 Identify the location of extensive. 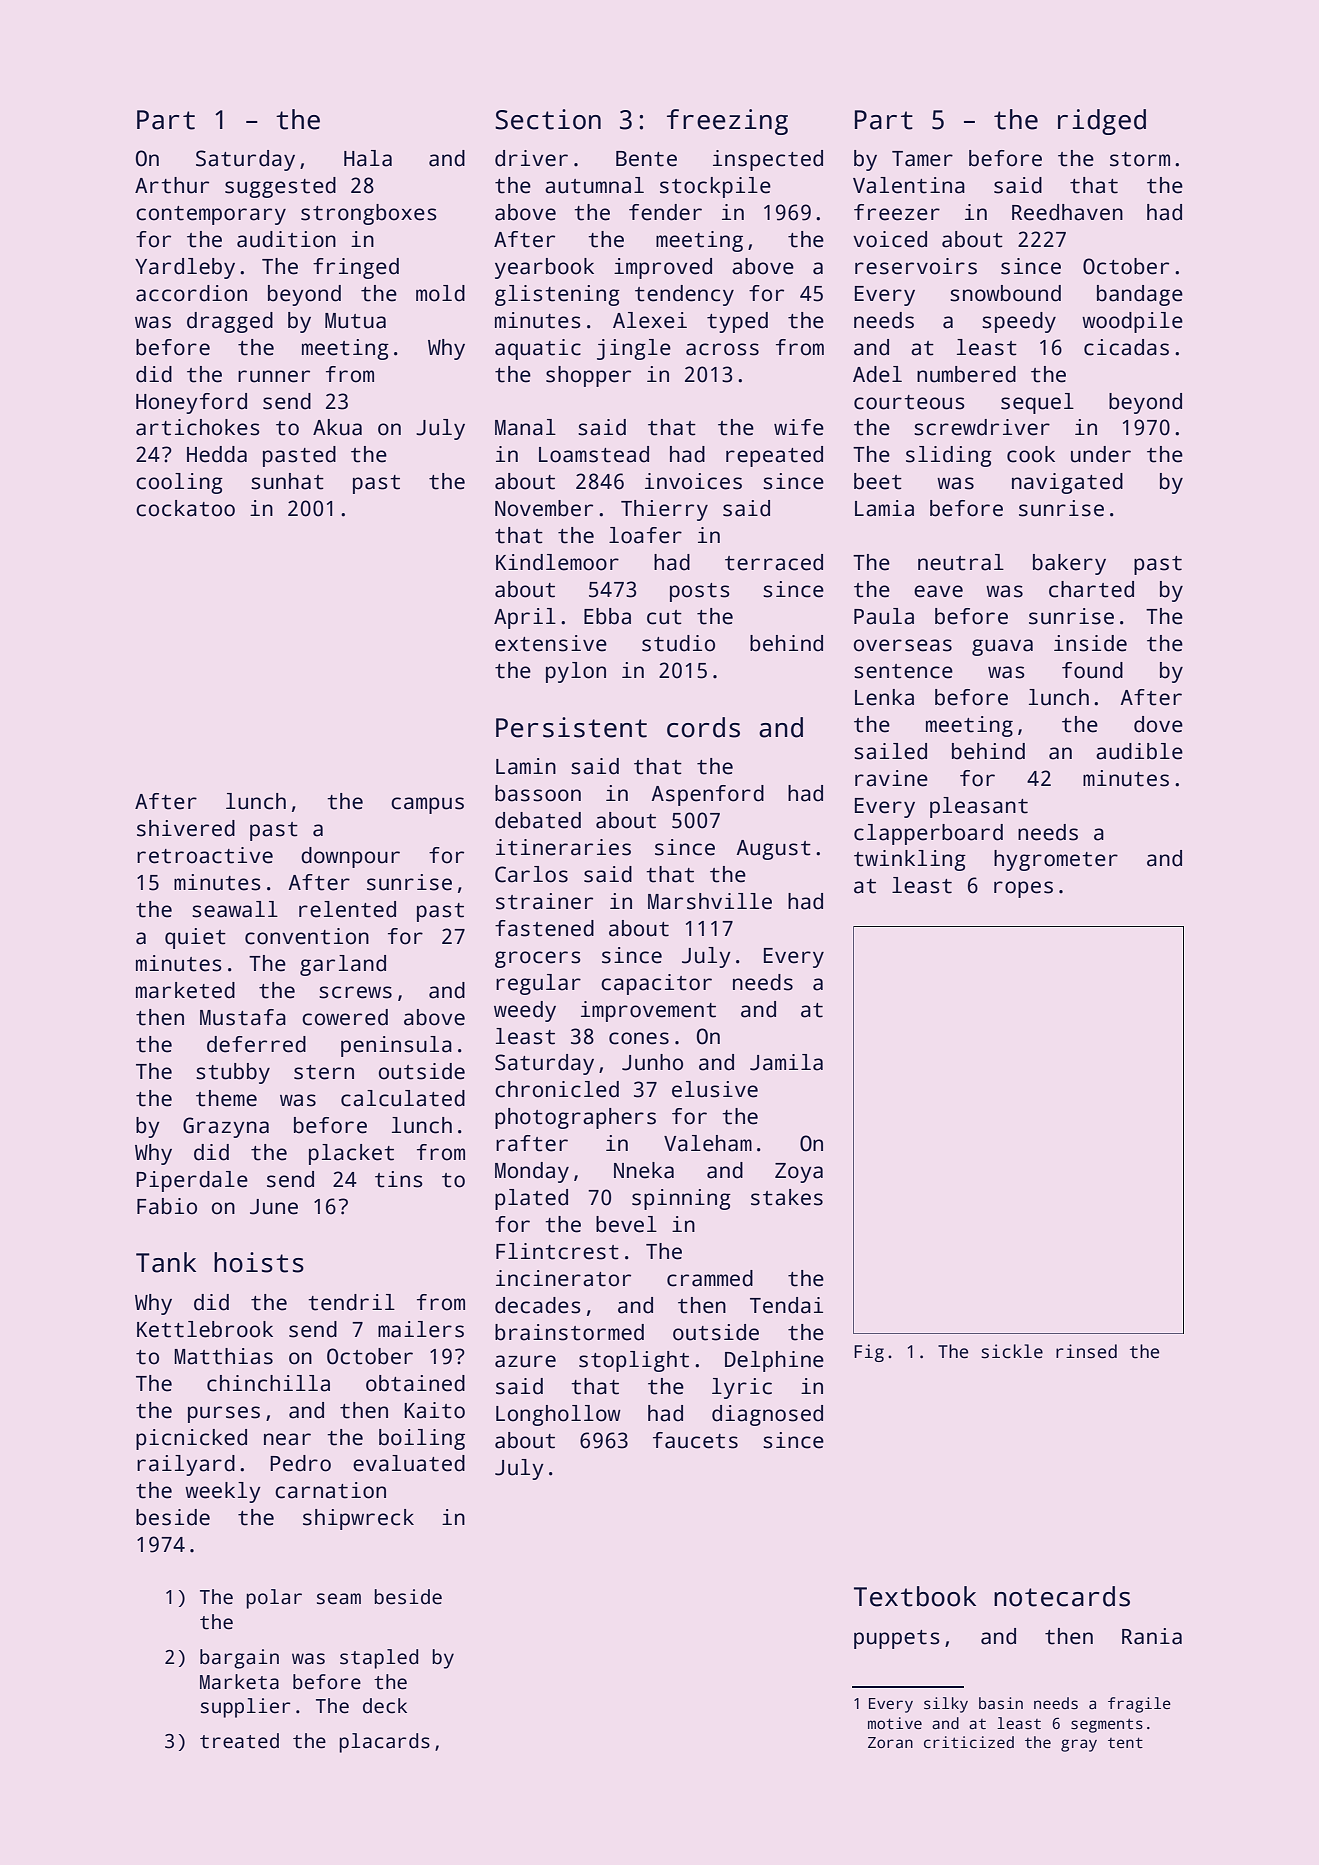
(551, 643).
